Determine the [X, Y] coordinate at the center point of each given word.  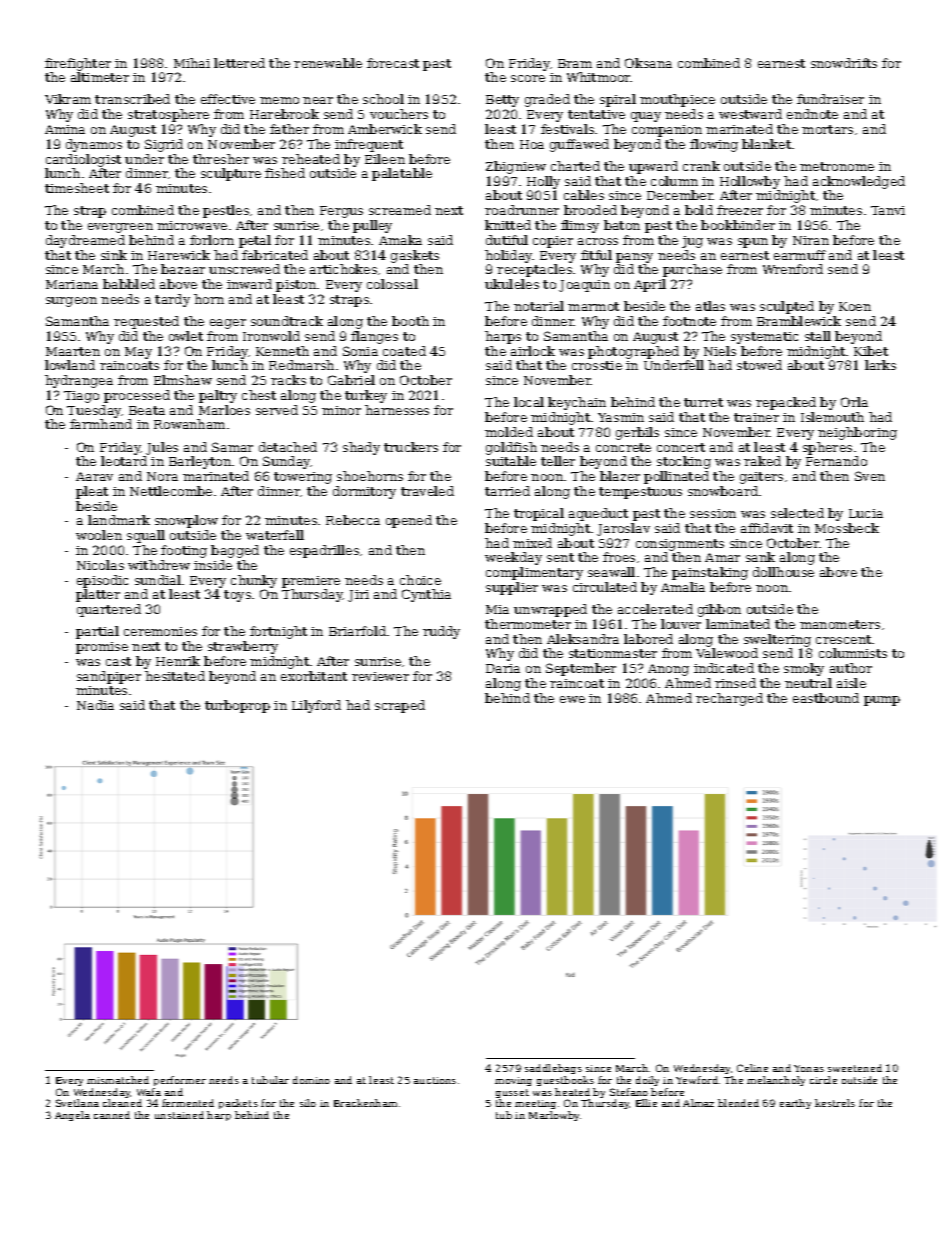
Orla [854, 402]
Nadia [95, 705]
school [383, 99]
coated [404, 351]
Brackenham [365, 1103]
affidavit [767, 528]
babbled [129, 284]
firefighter [78, 64]
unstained [179, 1115]
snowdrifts [844, 63]
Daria [503, 668]
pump [882, 701]
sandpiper [109, 677]
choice [420, 580]
